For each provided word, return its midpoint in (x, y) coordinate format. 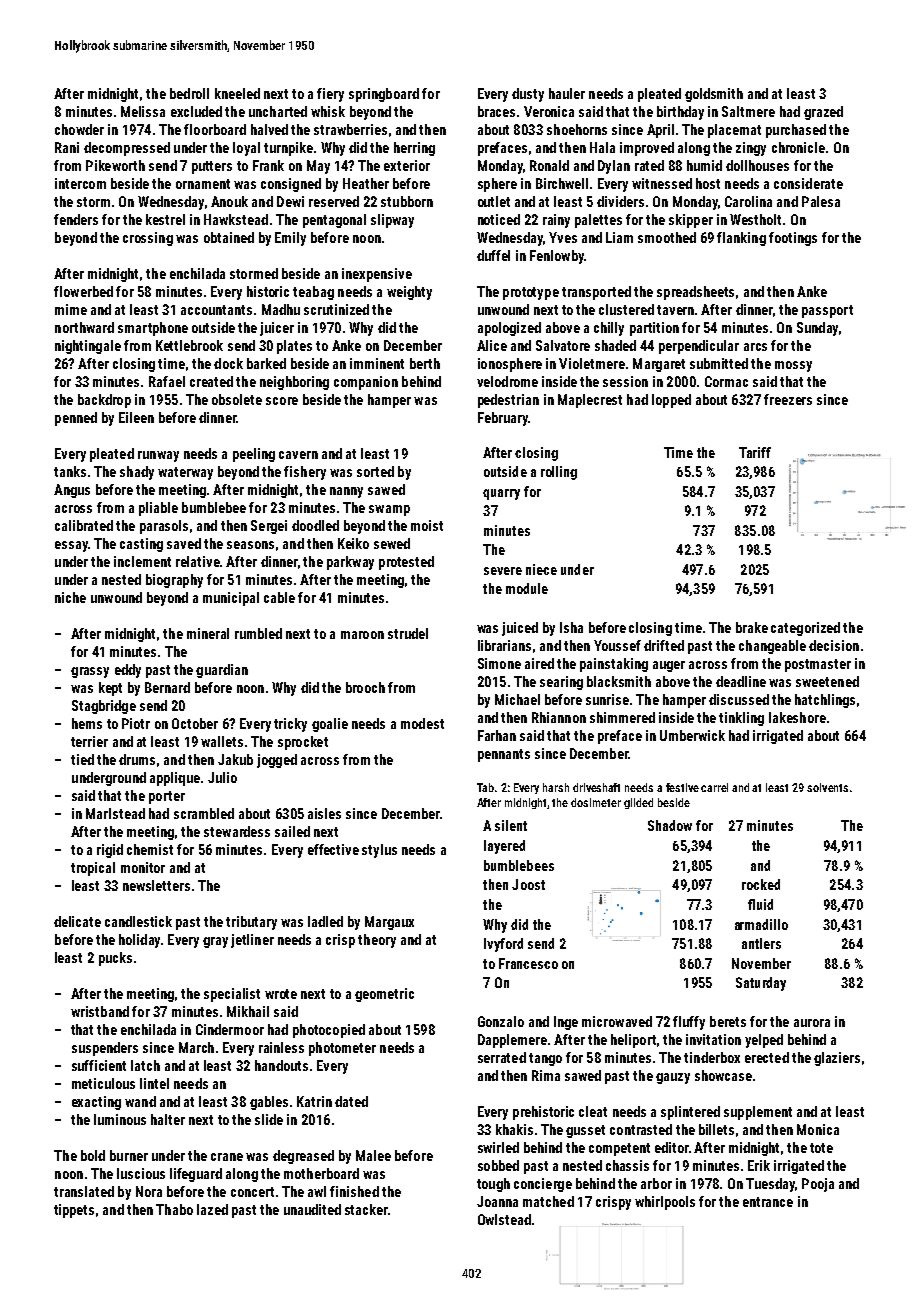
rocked (761, 884)
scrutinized (336, 309)
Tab (485, 787)
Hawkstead (236, 219)
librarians (504, 645)
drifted (664, 645)
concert (252, 1192)
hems (87, 723)
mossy (793, 366)
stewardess (237, 831)
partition (654, 329)
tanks (70, 471)
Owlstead (504, 1219)
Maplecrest (590, 401)
